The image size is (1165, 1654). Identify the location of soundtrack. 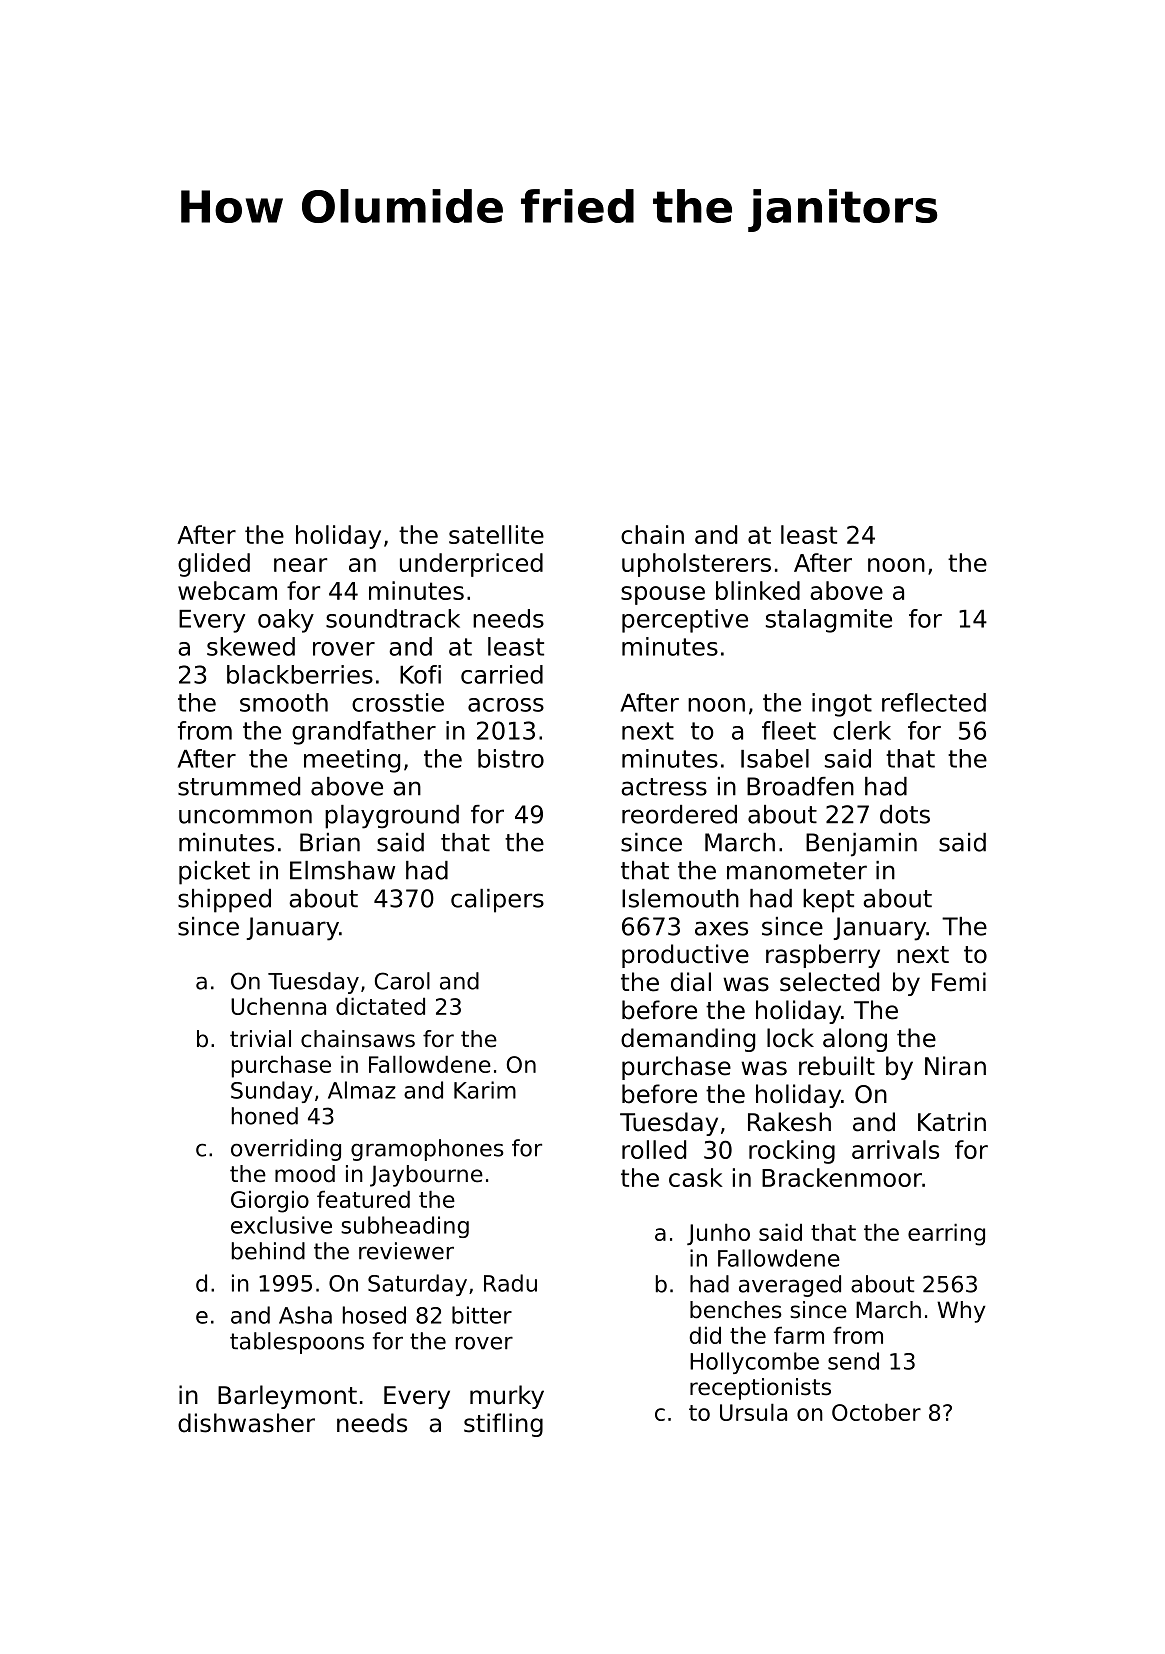
(393, 618).
